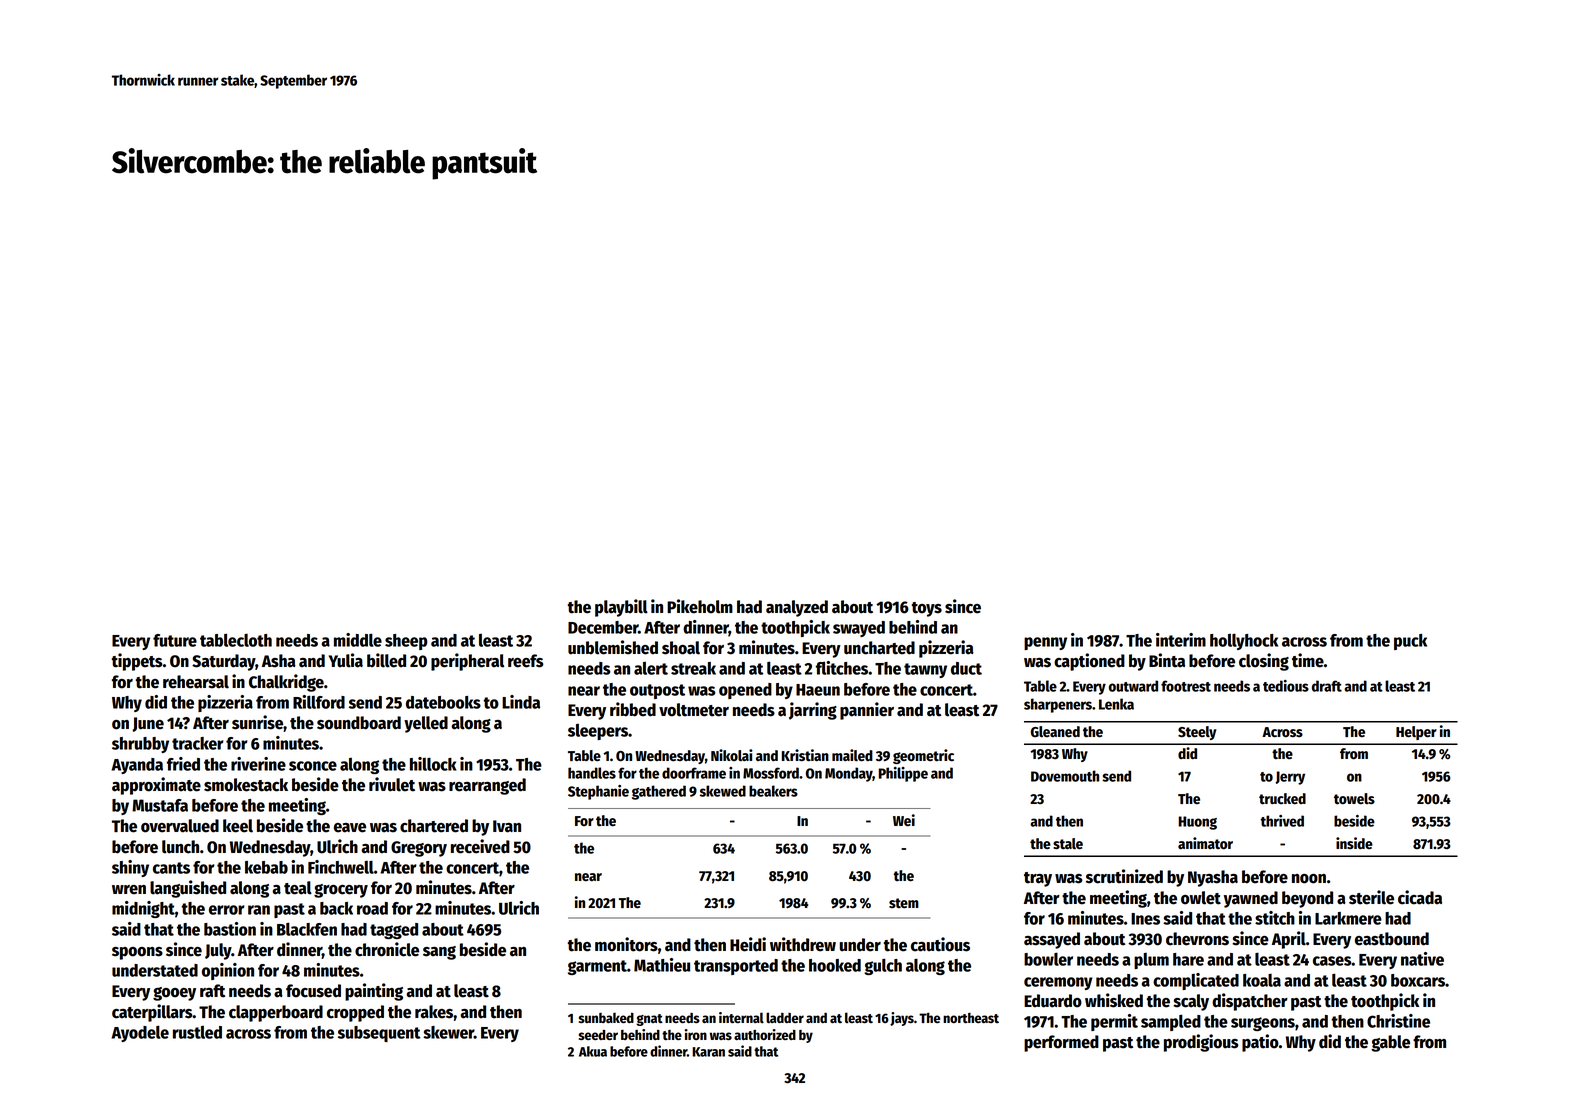 Image resolution: width=1569 pixels, height=1109 pixels. Describe the element at coordinates (765, 1034) in the page. I see `authorized` at that location.
